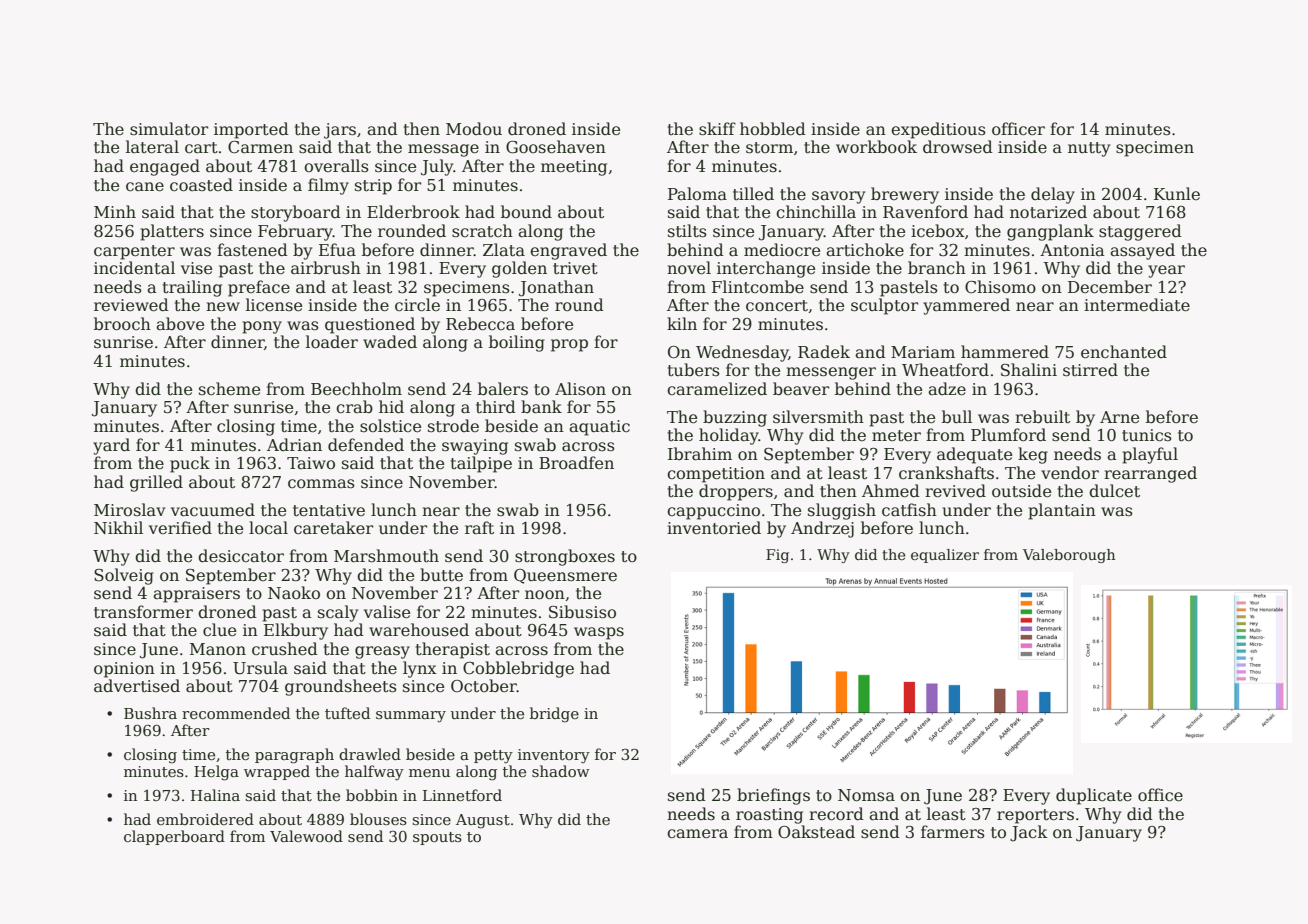 The width and height of the screenshot is (1308, 924). I want to click on Andrzej, so click(822, 529).
